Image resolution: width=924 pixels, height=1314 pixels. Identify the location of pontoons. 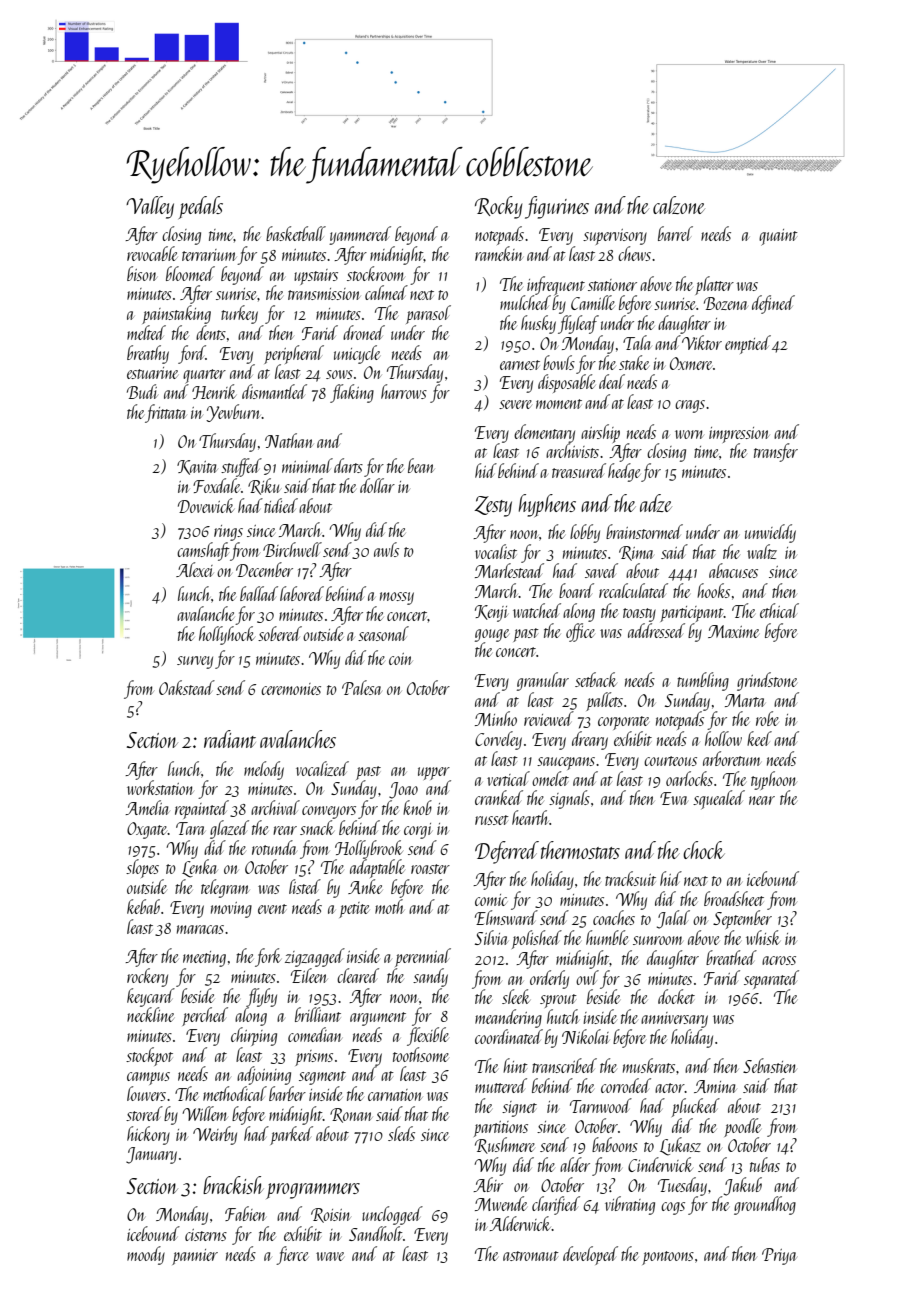
(668, 1258).
